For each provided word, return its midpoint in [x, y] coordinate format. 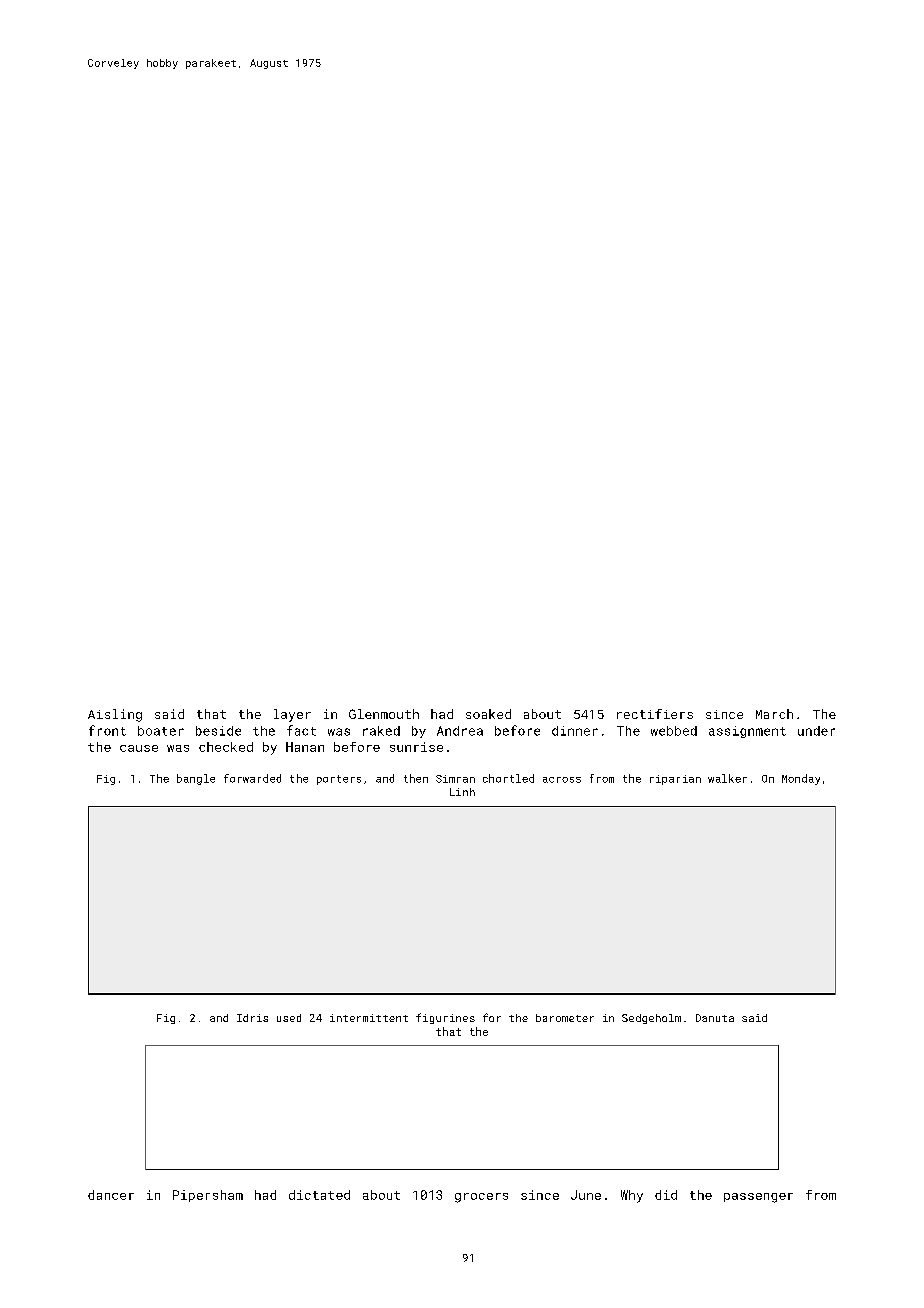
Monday [801, 779]
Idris [252, 1018]
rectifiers [655, 714]
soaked [488, 714]
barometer [565, 1018]
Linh [462, 792]
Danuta [715, 1018]
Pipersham [208, 1196]
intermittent [369, 1018]
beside [218, 731]
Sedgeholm [651, 1019]
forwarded [252, 778]
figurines [445, 1018]
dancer [111, 1195]
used [289, 1018]
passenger [758, 1198]
